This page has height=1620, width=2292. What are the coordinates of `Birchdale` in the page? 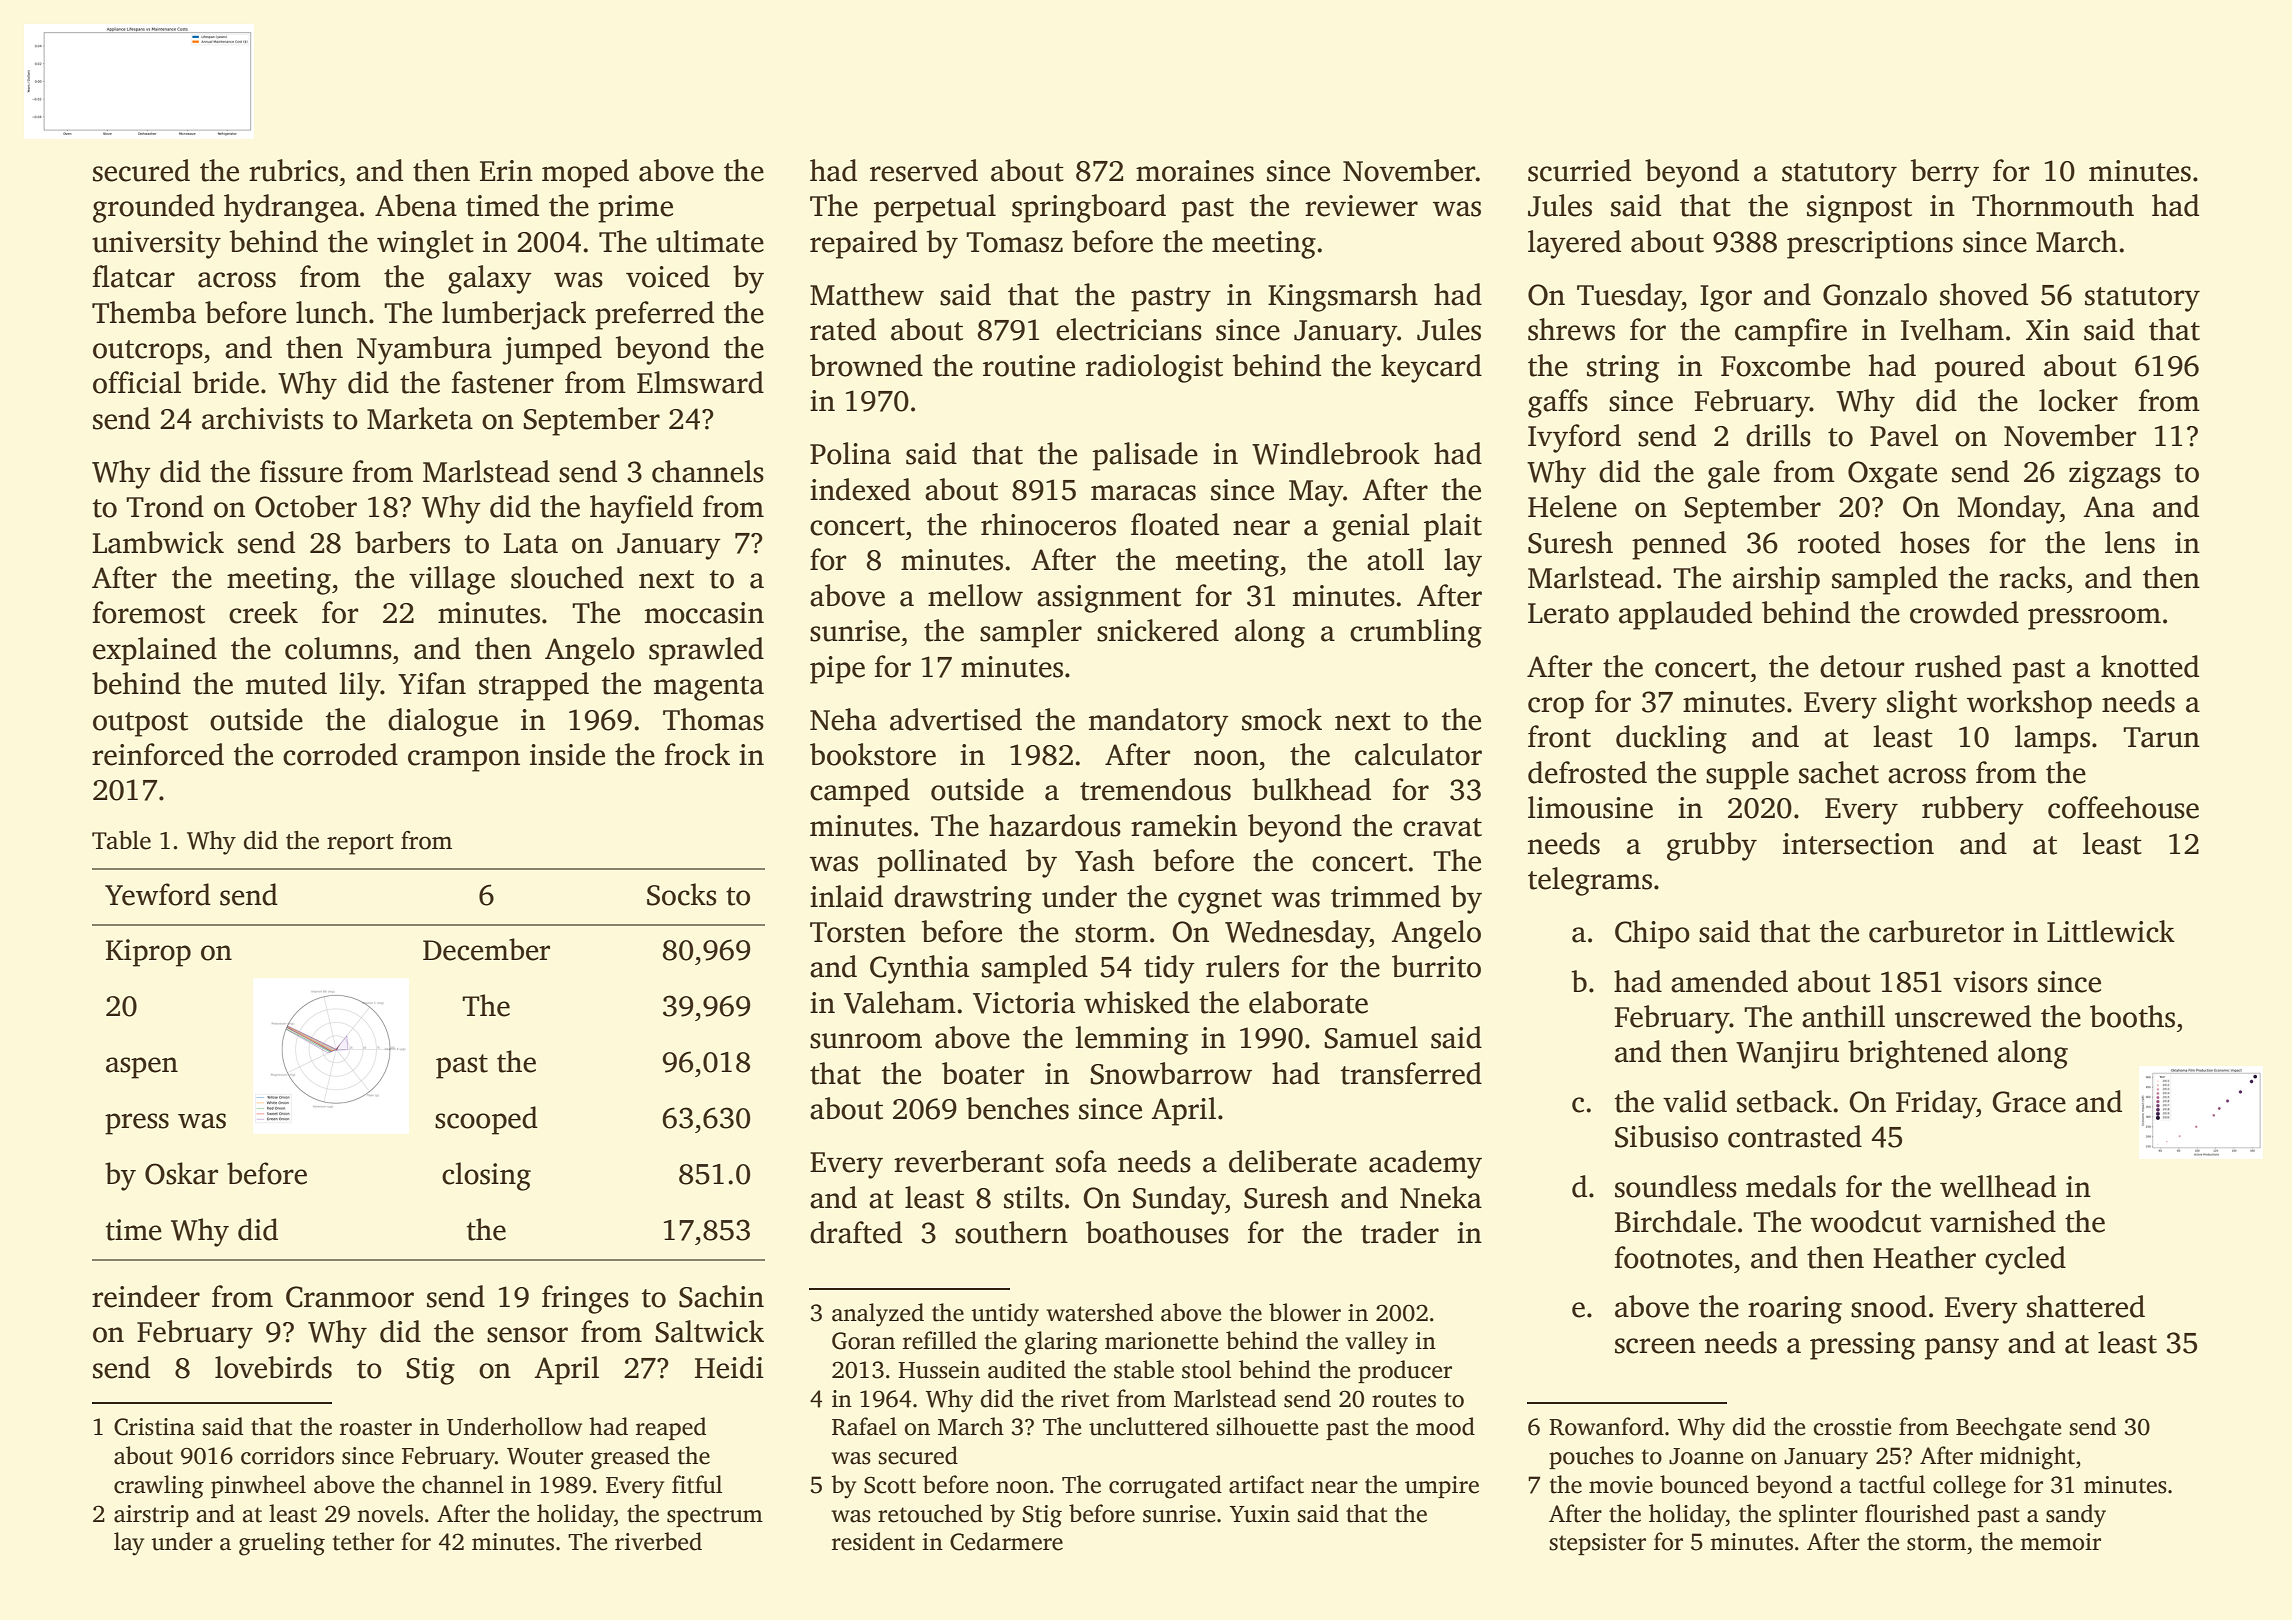 It's located at (1675, 1221).
